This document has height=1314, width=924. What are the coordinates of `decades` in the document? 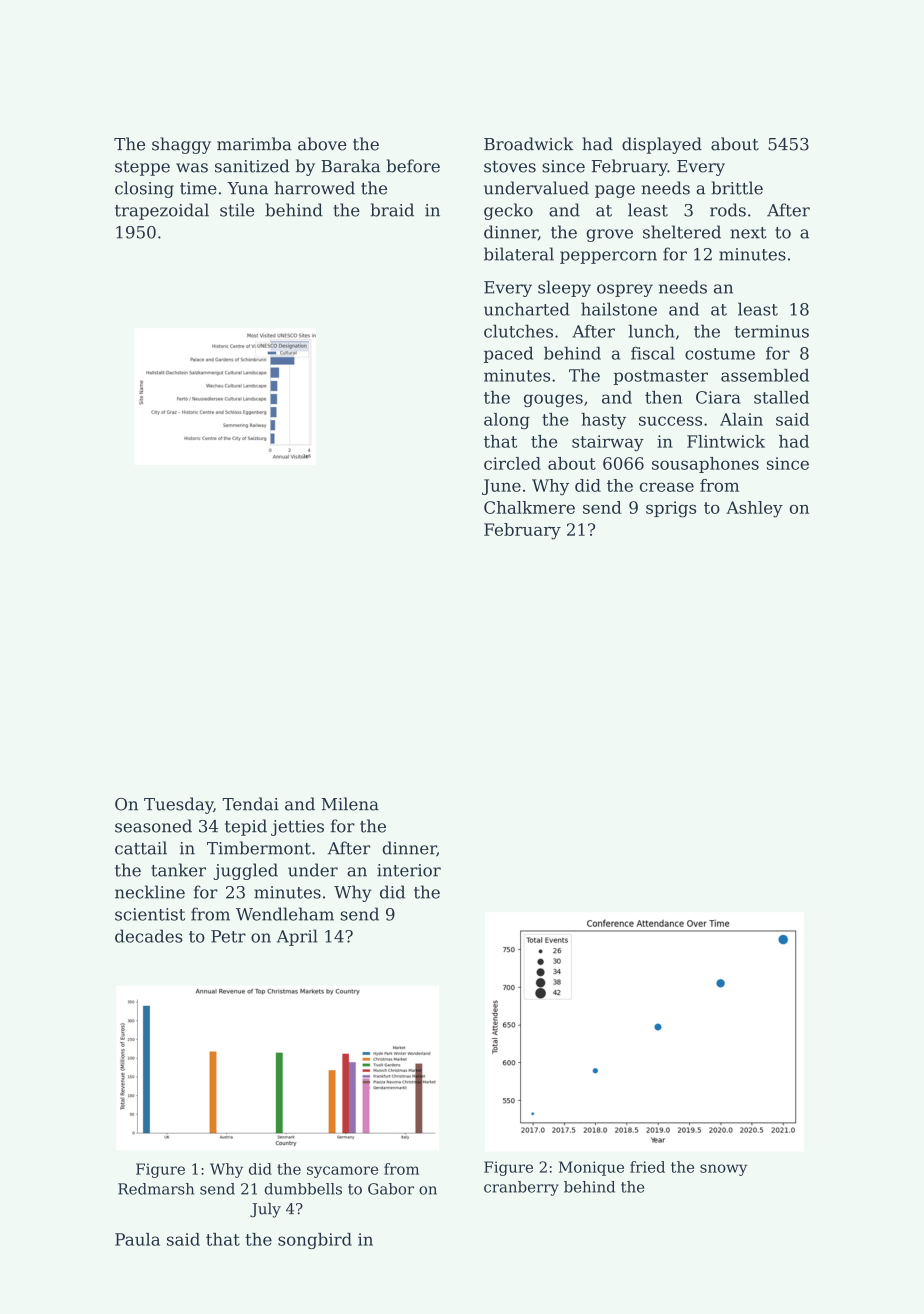 It's located at (148, 936).
